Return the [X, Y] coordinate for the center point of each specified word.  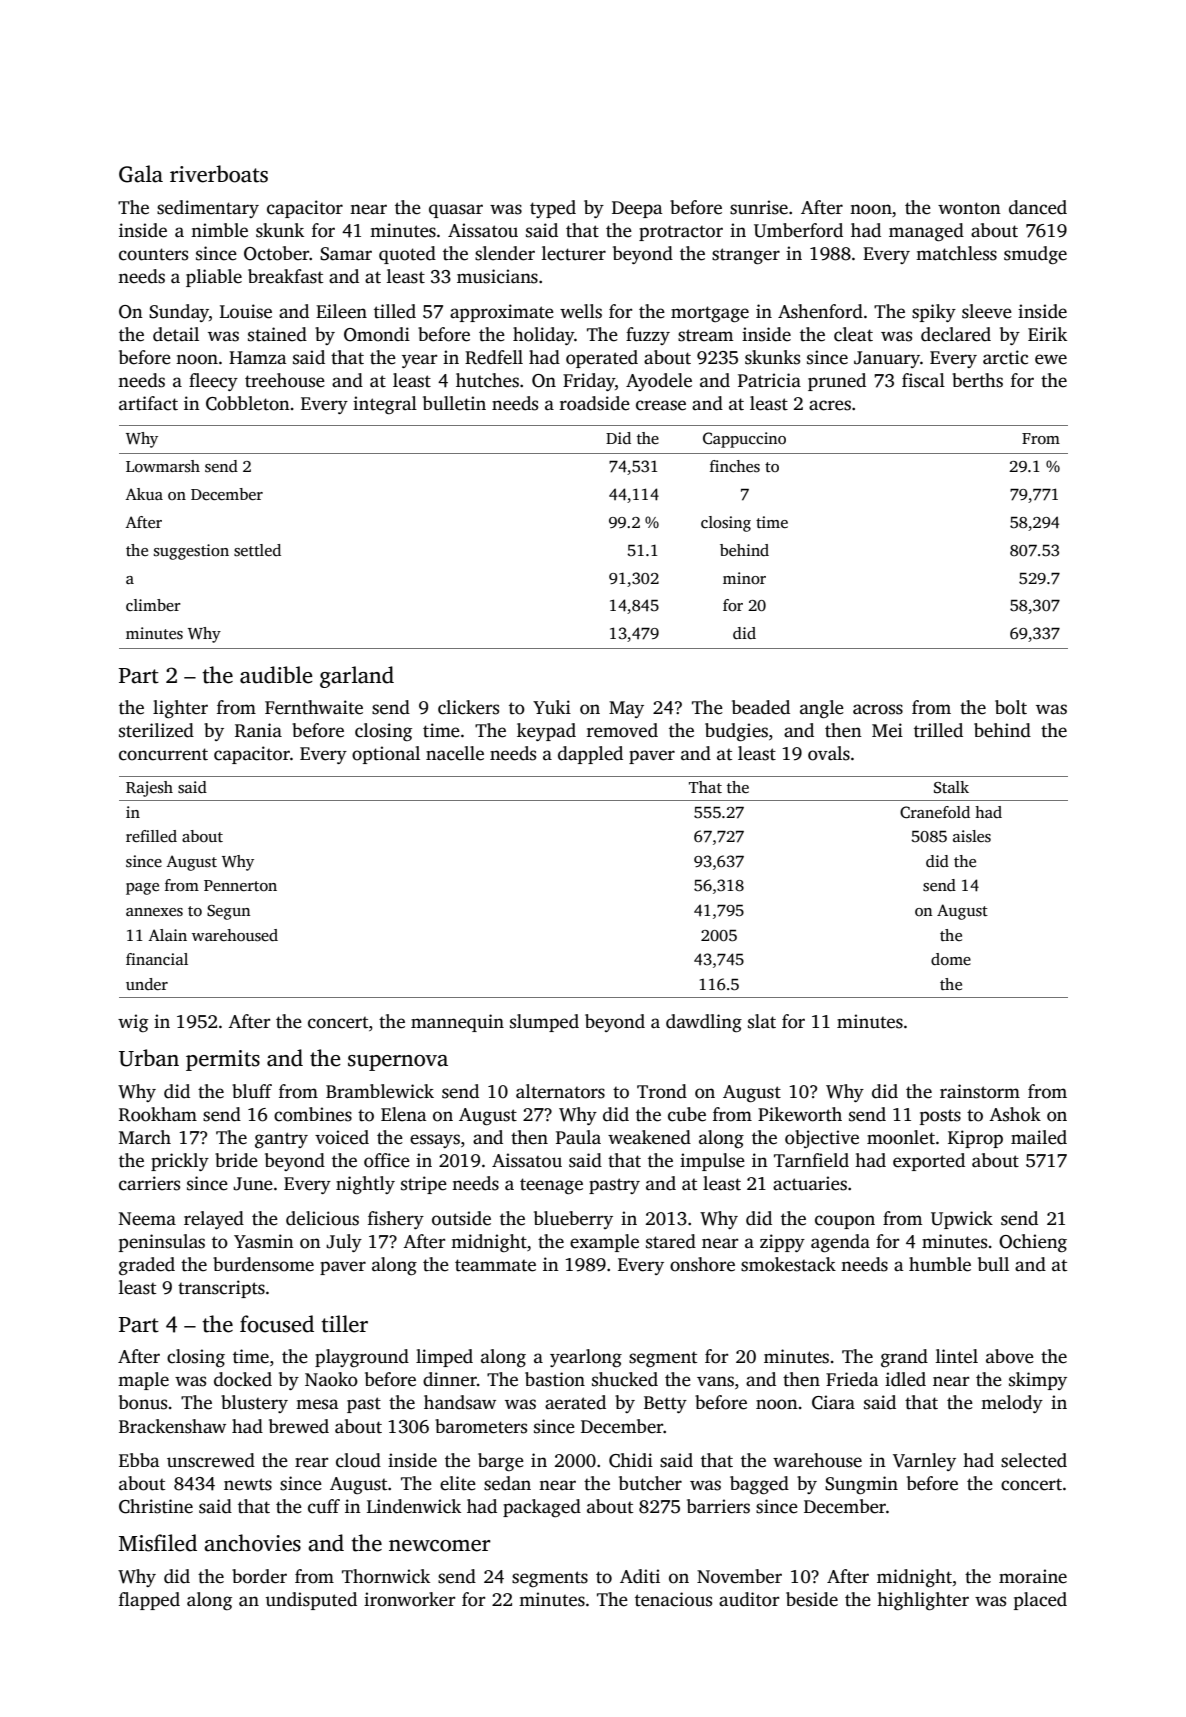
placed [1040, 1601]
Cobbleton [248, 403]
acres [830, 405]
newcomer [440, 1546]
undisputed [311, 1601]
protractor [681, 233]
